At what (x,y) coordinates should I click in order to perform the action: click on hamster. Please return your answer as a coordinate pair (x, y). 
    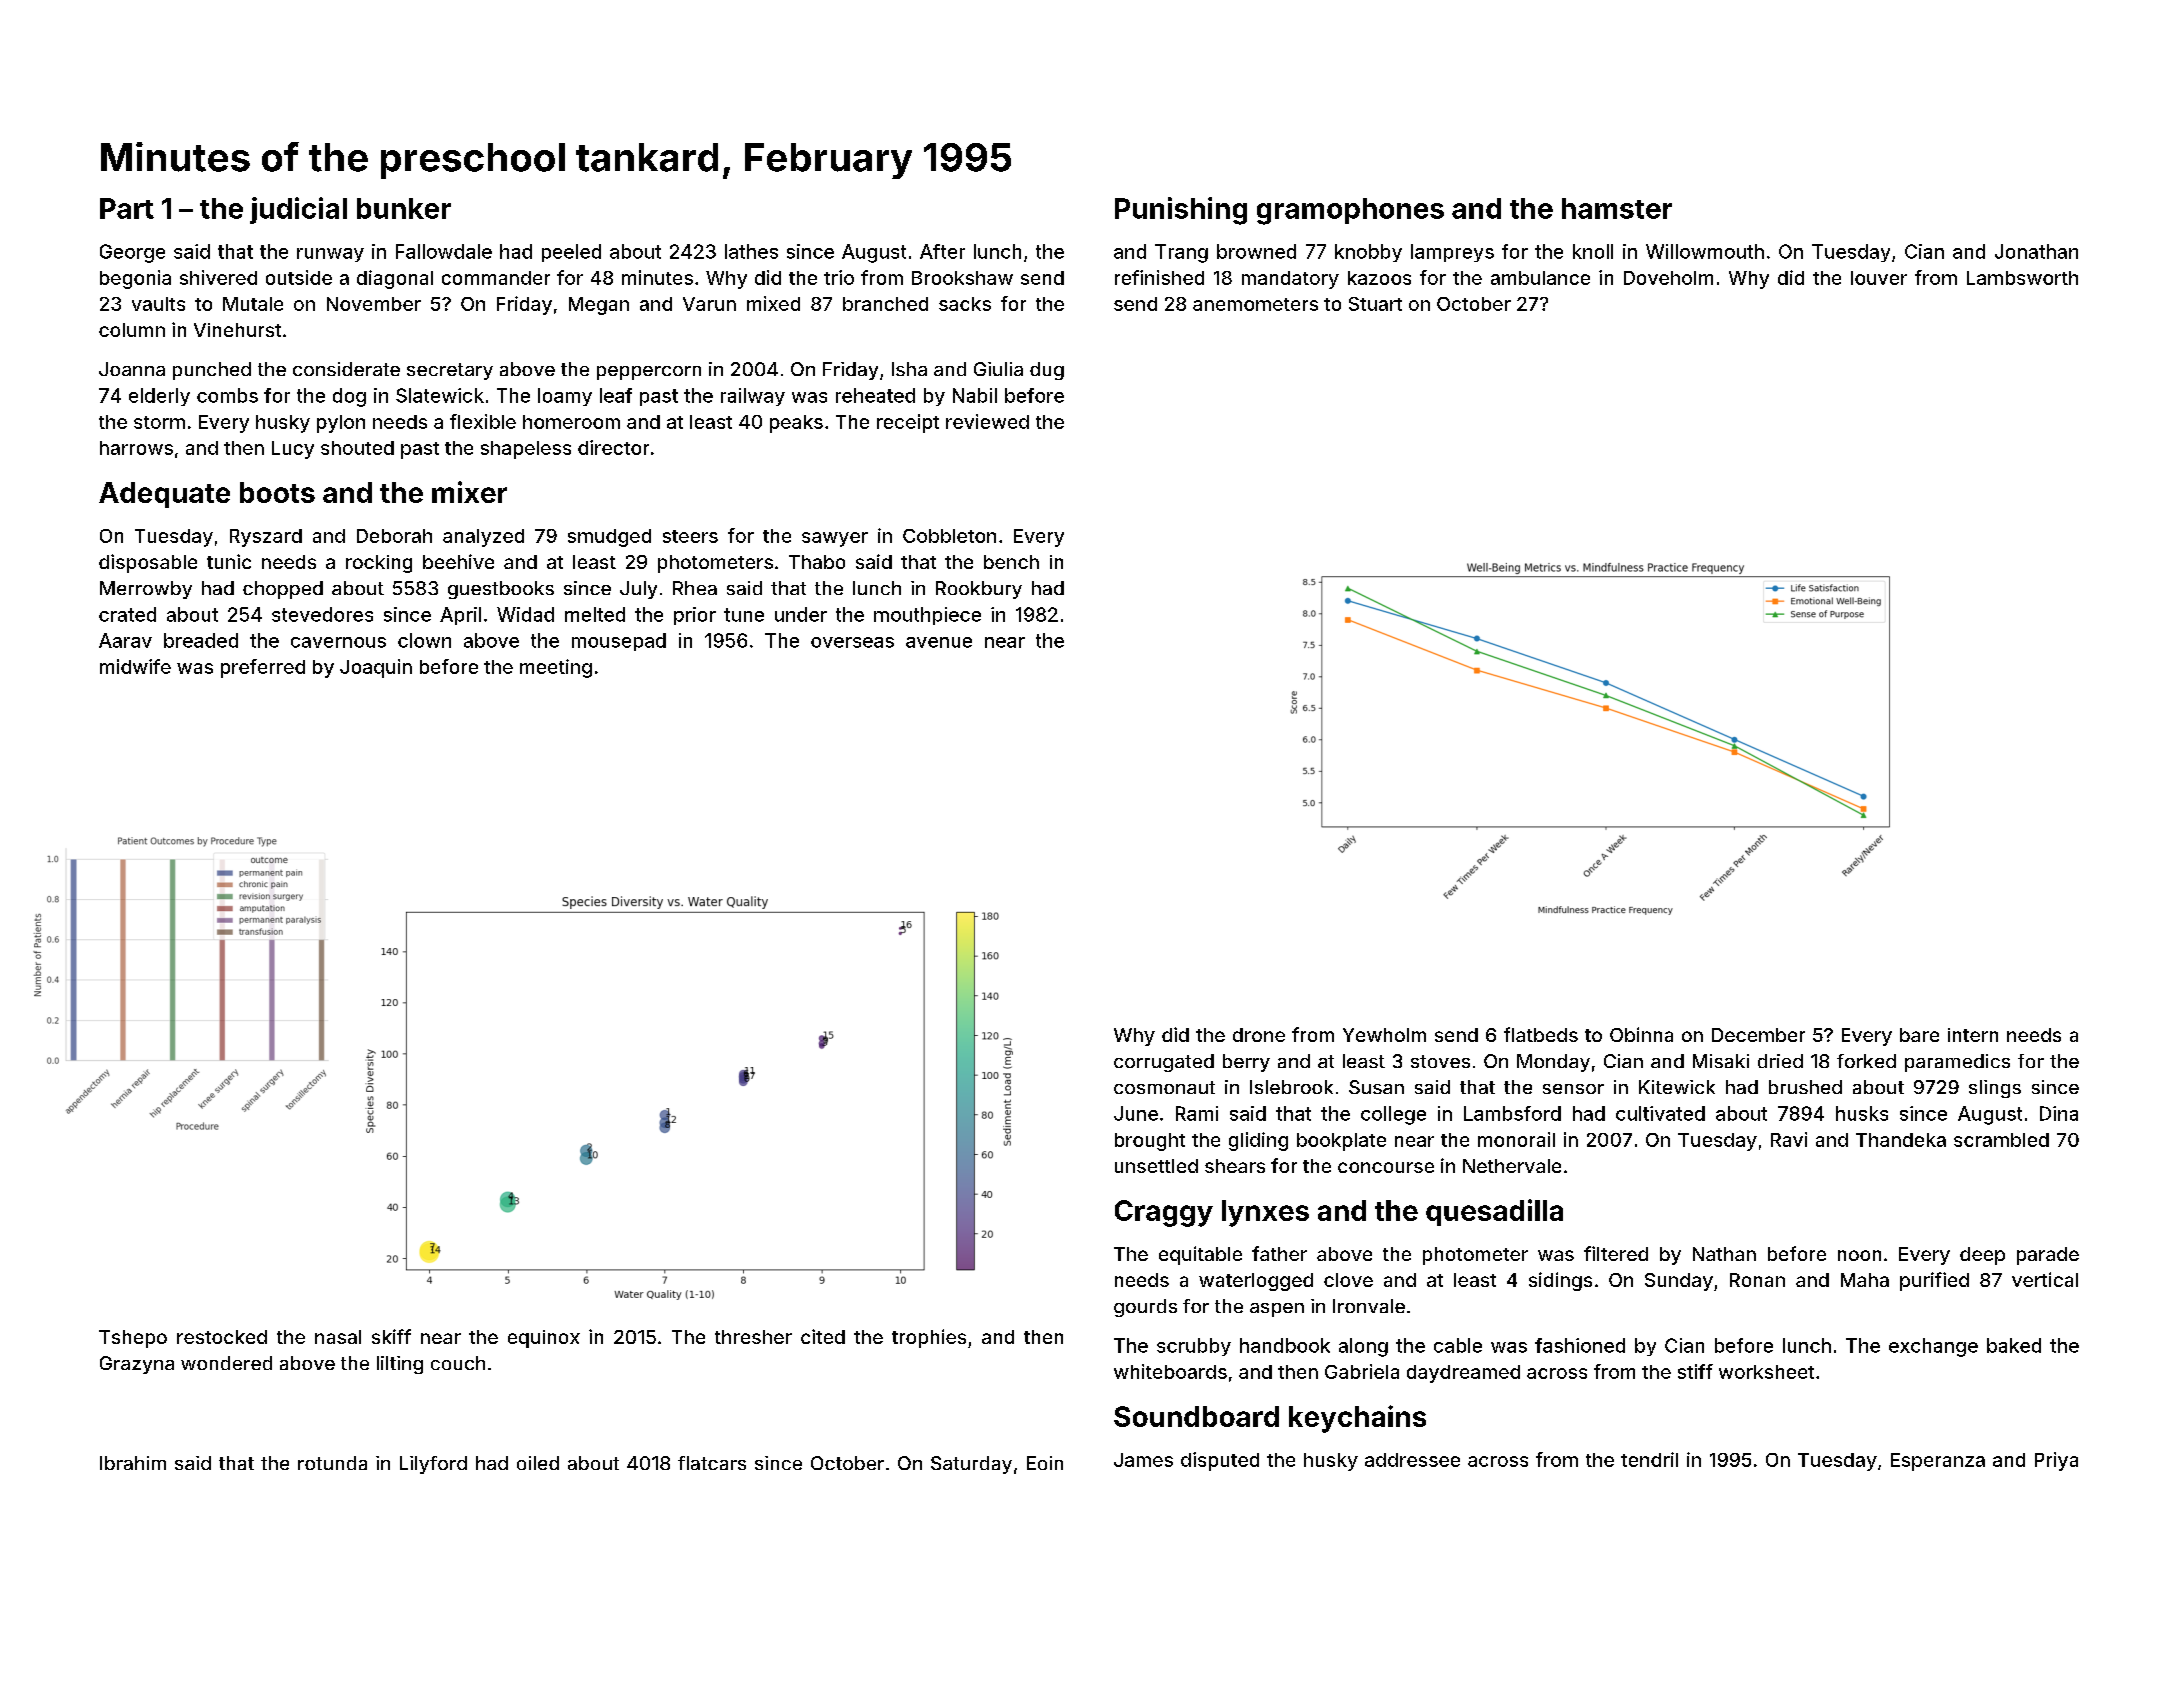
    Looking at the image, I should click on (1617, 208).
